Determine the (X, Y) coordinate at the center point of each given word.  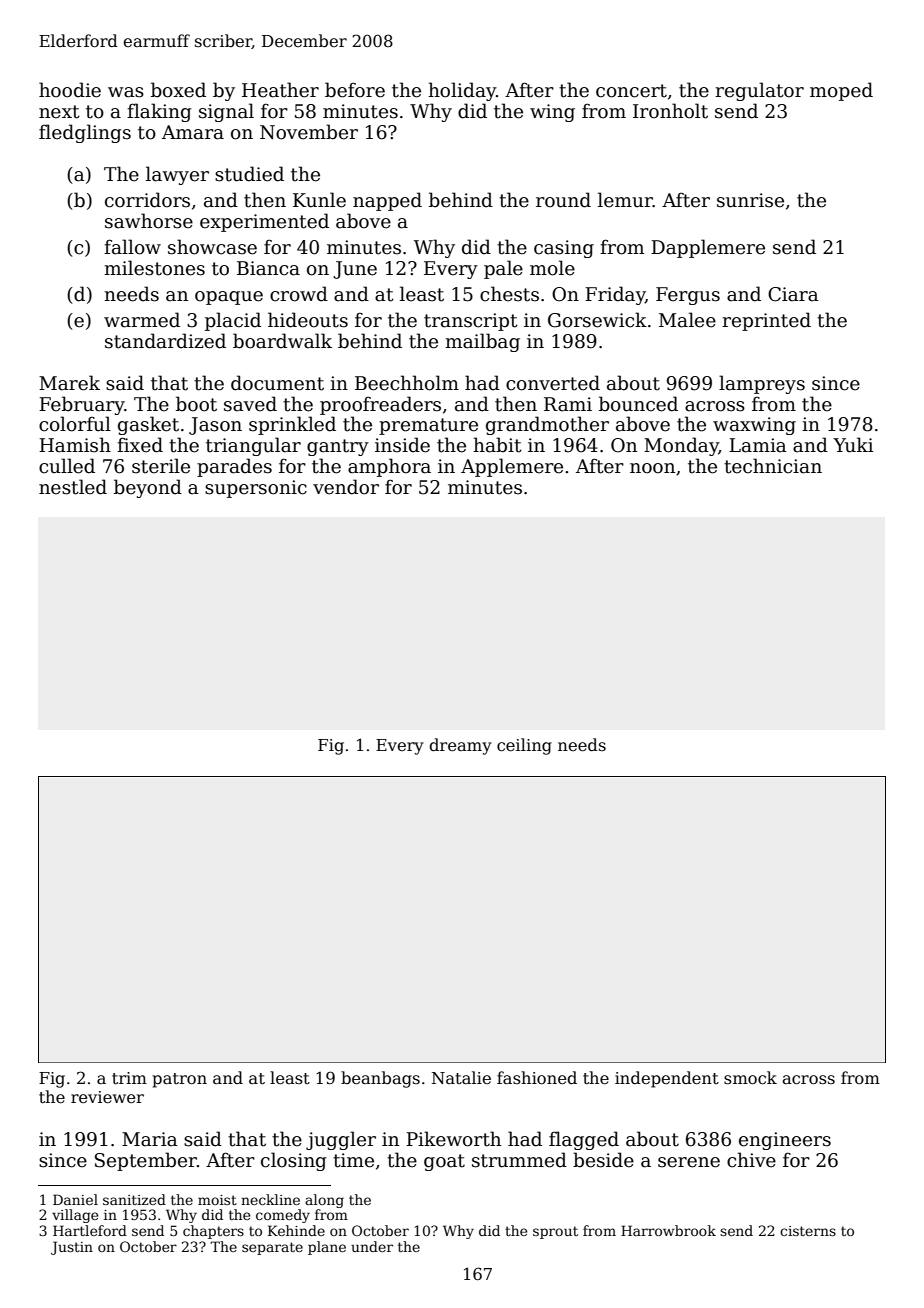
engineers (785, 1141)
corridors (147, 200)
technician (773, 466)
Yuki (853, 445)
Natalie (461, 1078)
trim (129, 1078)
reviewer (107, 1097)
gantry (338, 447)
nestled (73, 487)
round (563, 200)
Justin (72, 1248)
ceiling (524, 746)
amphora (389, 467)
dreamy (460, 746)
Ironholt (670, 111)
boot (196, 404)
